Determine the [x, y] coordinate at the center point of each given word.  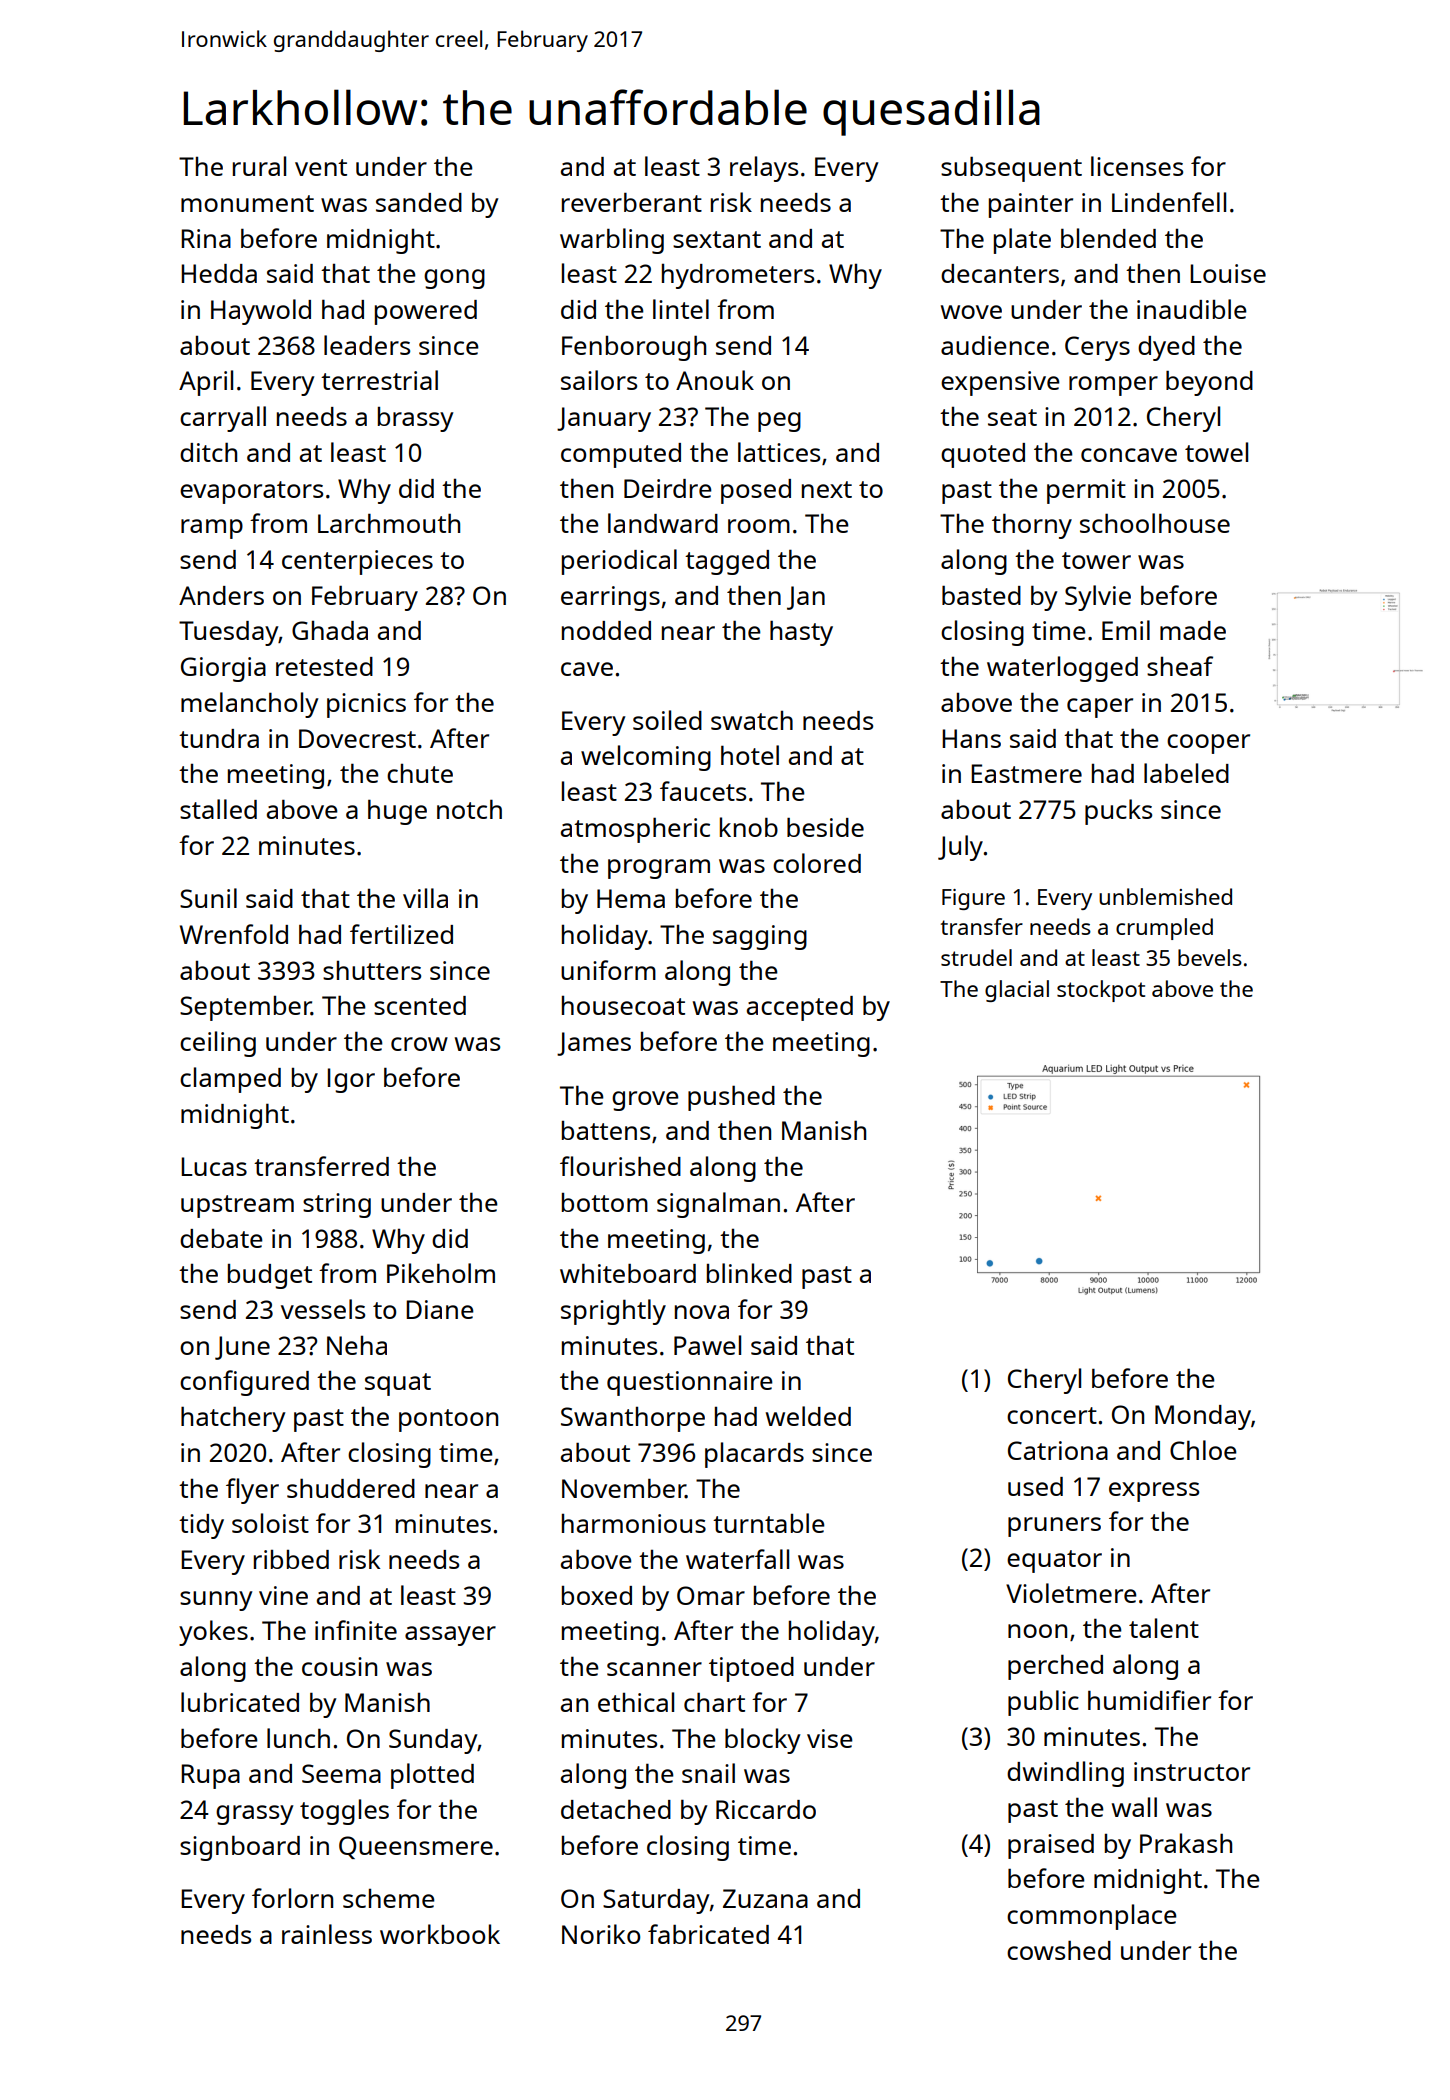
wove [971, 312]
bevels [1210, 957]
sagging [760, 937]
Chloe [1203, 1450]
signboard [240, 1848]
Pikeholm [441, 1273]
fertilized [401, 934]
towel [1216, 452]
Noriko [601, 1934]
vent [321, 167]
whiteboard [628, 1273]
